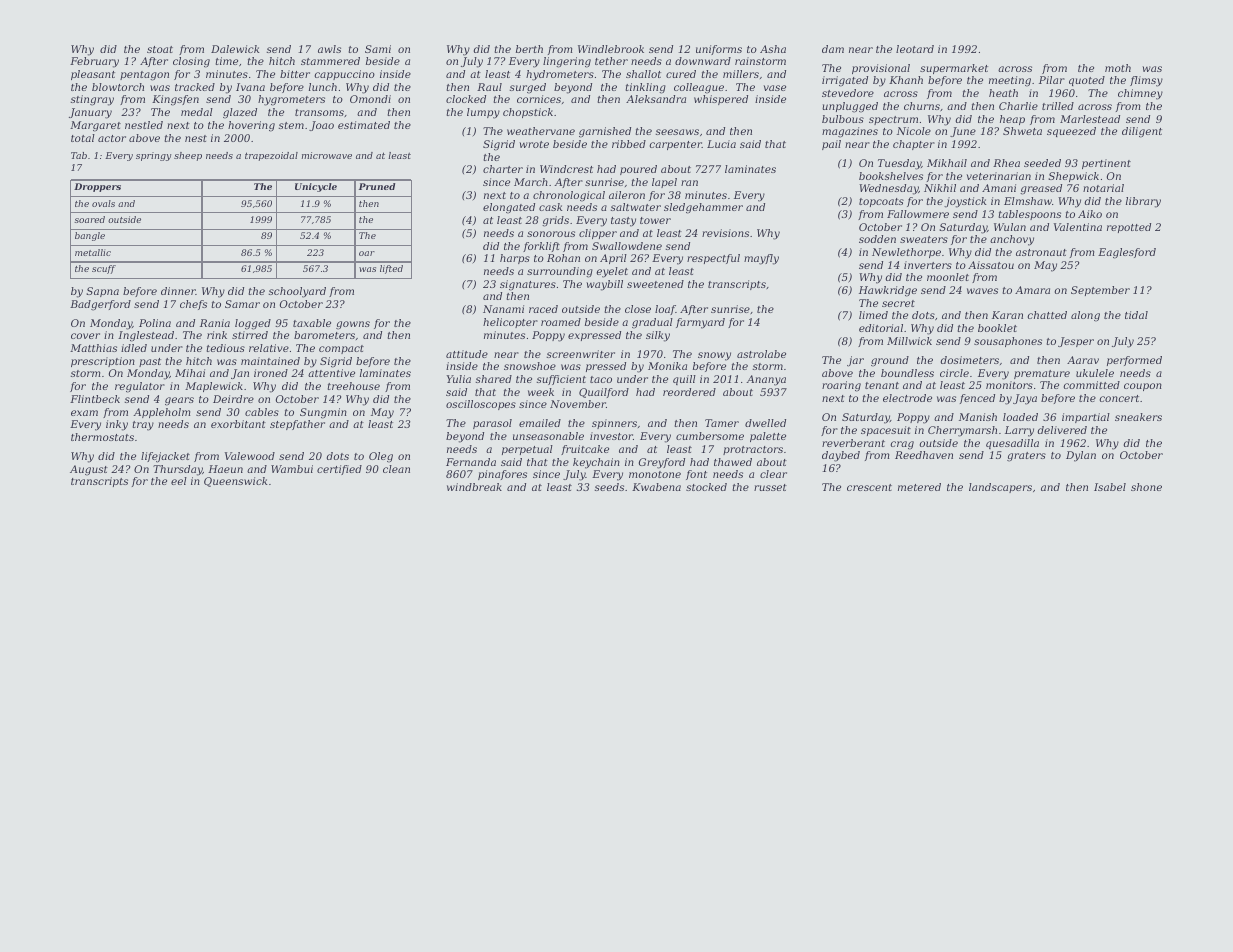 The width and height of the screenshot is (1233, 952). Describe the element at coordinates (1118, 68) in the screenshot. I see `moth` at that location.
